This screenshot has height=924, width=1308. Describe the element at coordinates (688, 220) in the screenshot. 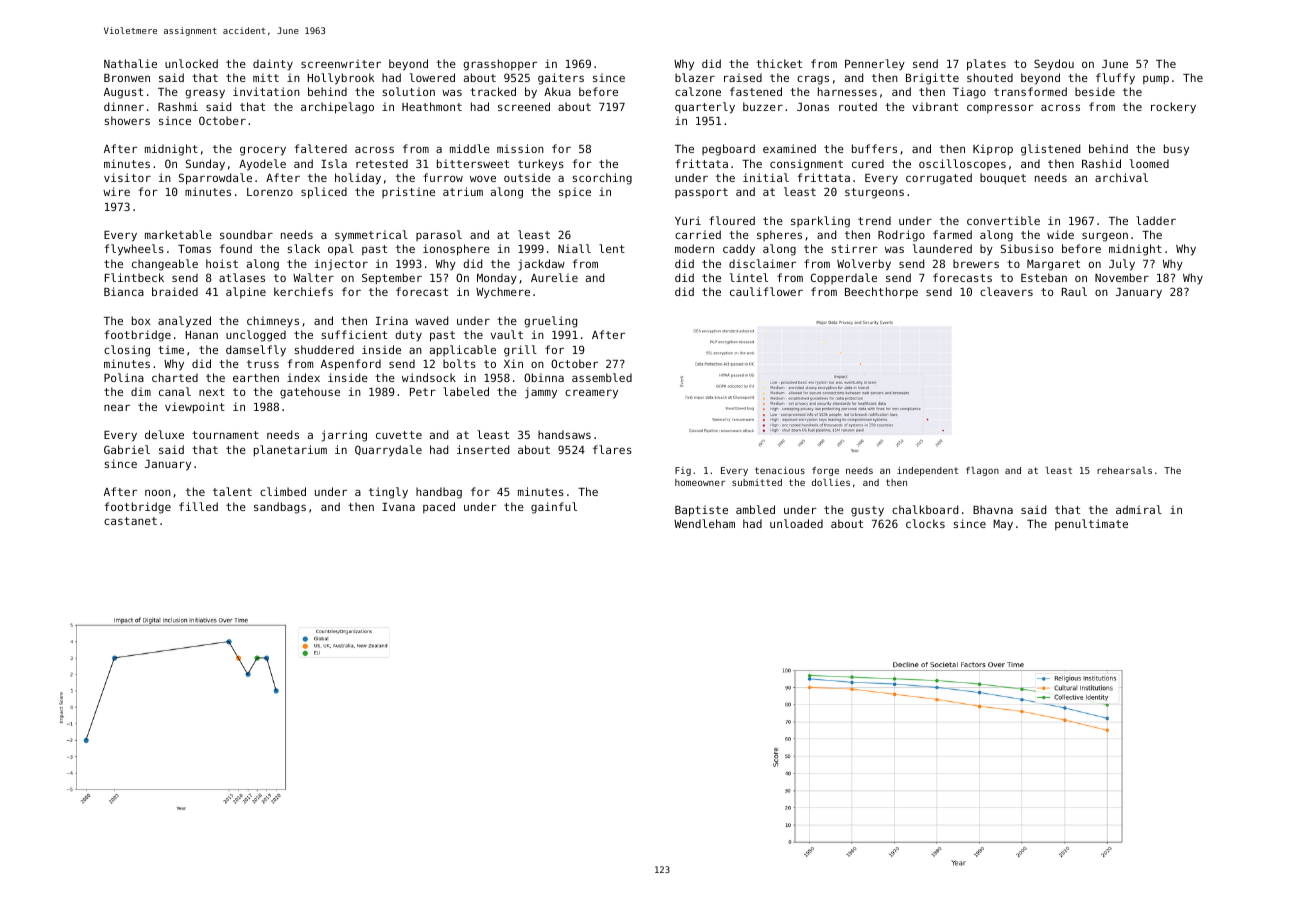

I see `Yuri` at that location.
